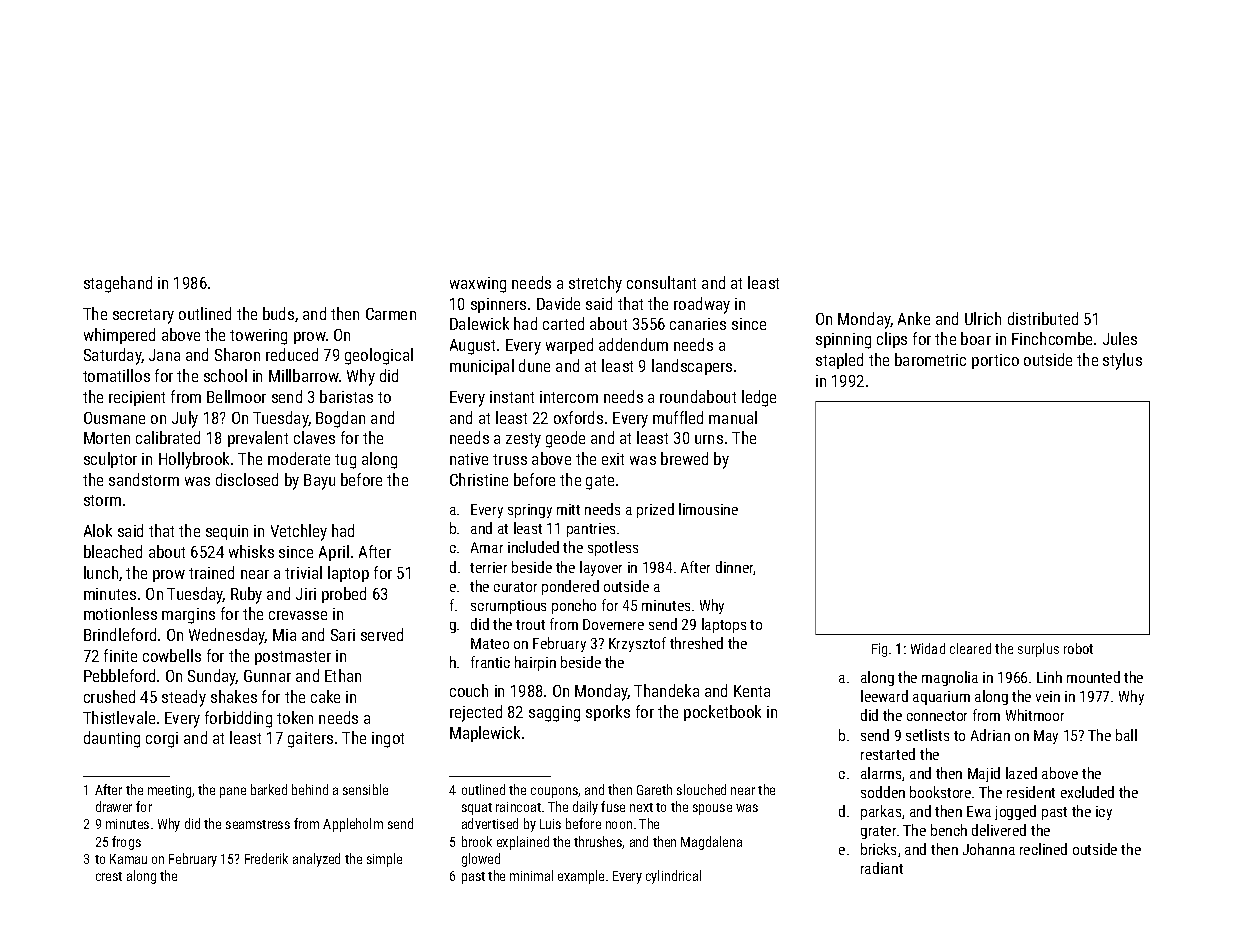  What do you see at coordinates (310, 740) in the screenshot?
I see `gaiters` at bounding box center [310, 740].
